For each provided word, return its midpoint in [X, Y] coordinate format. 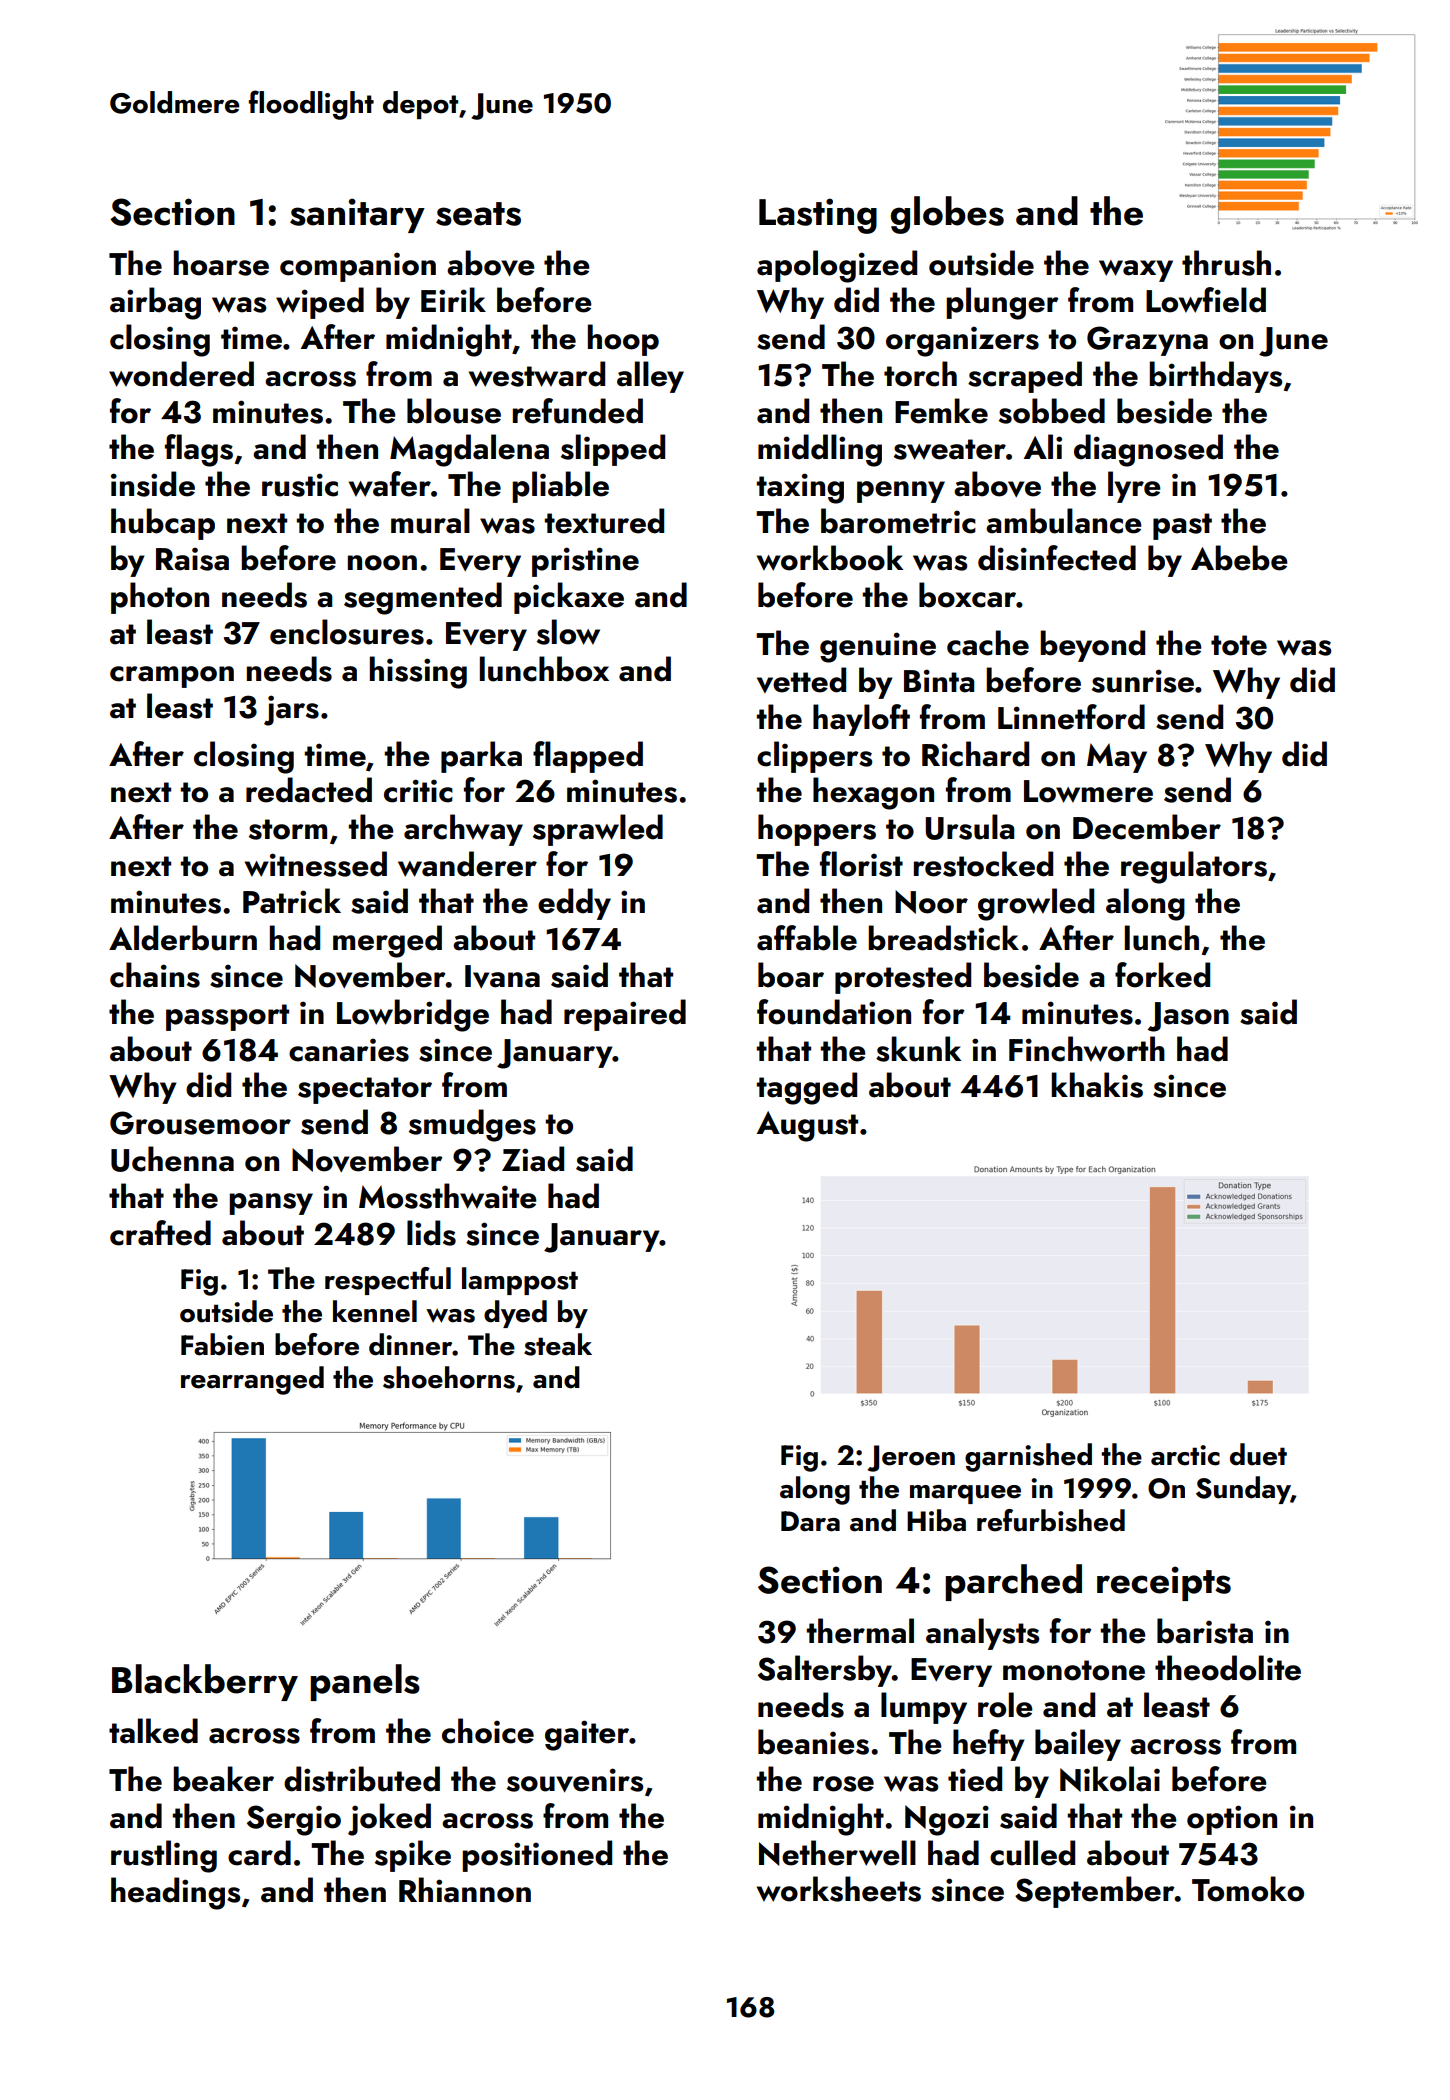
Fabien [222, 1344]
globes [947, 215]
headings [175, 1893]
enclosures [347, 632]
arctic [1185, 1455]
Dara [810, 1521]
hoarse [221, 263]
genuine [878, 647]
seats [478, 214]
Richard [975, 754]
